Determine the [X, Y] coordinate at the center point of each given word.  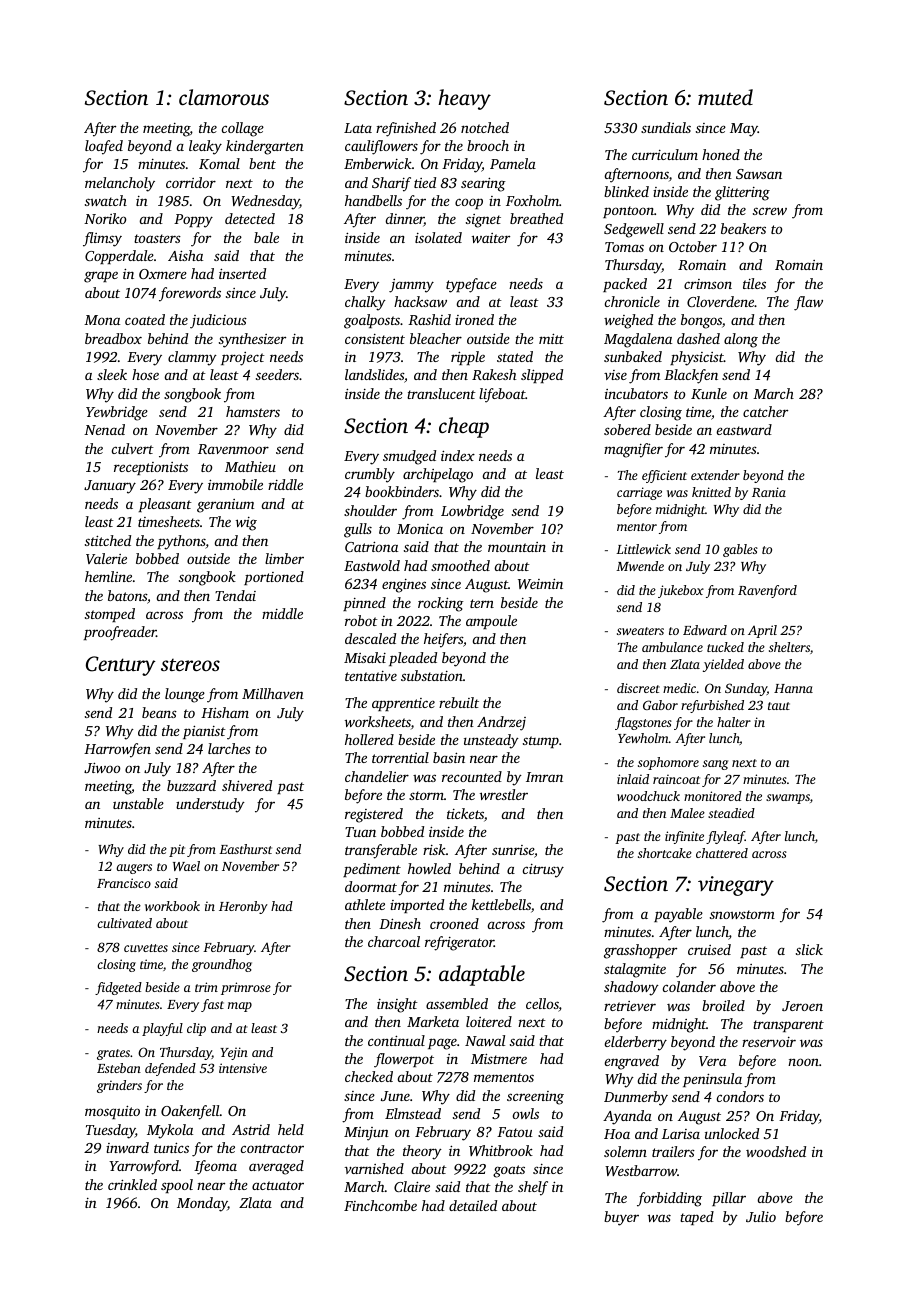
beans [159, 712]
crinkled [132, 1184]
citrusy [543, 871]
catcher [765, 411]
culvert [133, 448]
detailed [473, 1205]
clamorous [224, 97]
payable [678, 915]
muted [725, 97]
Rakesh [494, 374]
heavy [464, 99]
